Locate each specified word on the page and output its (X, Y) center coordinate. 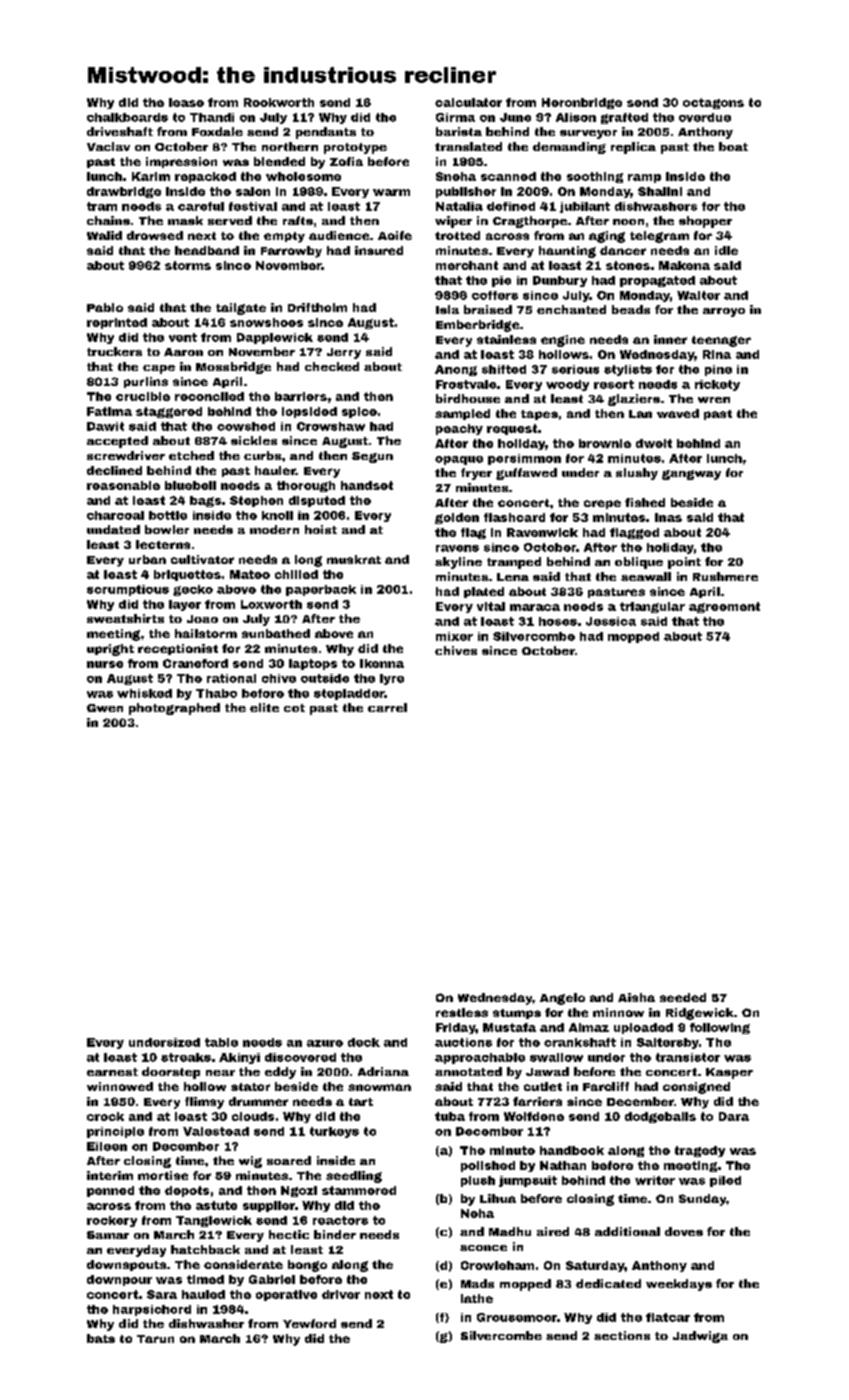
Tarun (155, 1339)
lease (186, 102)
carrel (387, 707)
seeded (683, 997)
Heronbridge (582, 103)
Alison (576, 117)
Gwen (105, 708)
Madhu (510, 1231)
